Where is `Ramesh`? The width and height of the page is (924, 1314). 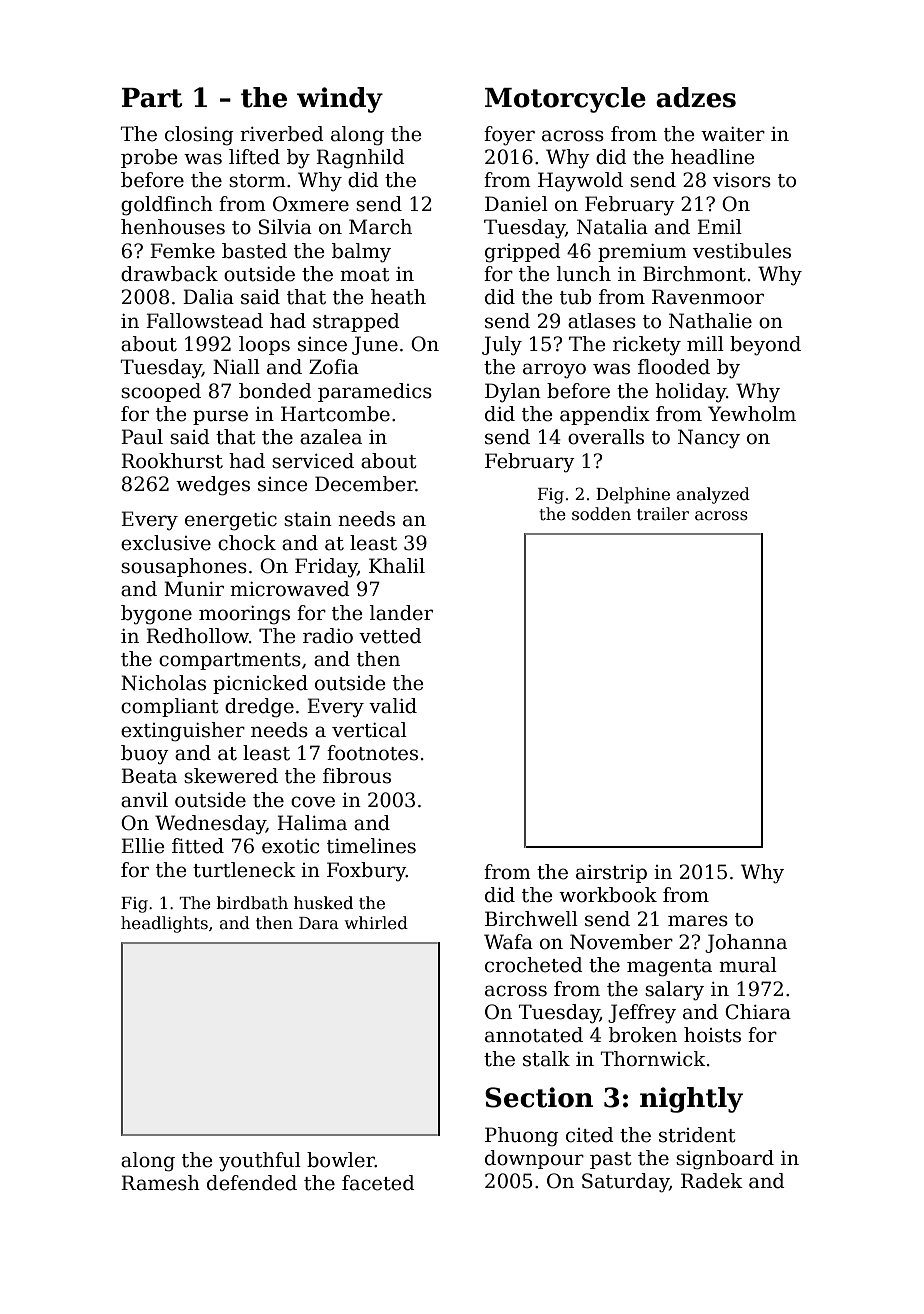 Ramesh is located at coordinates (160, 1183).
